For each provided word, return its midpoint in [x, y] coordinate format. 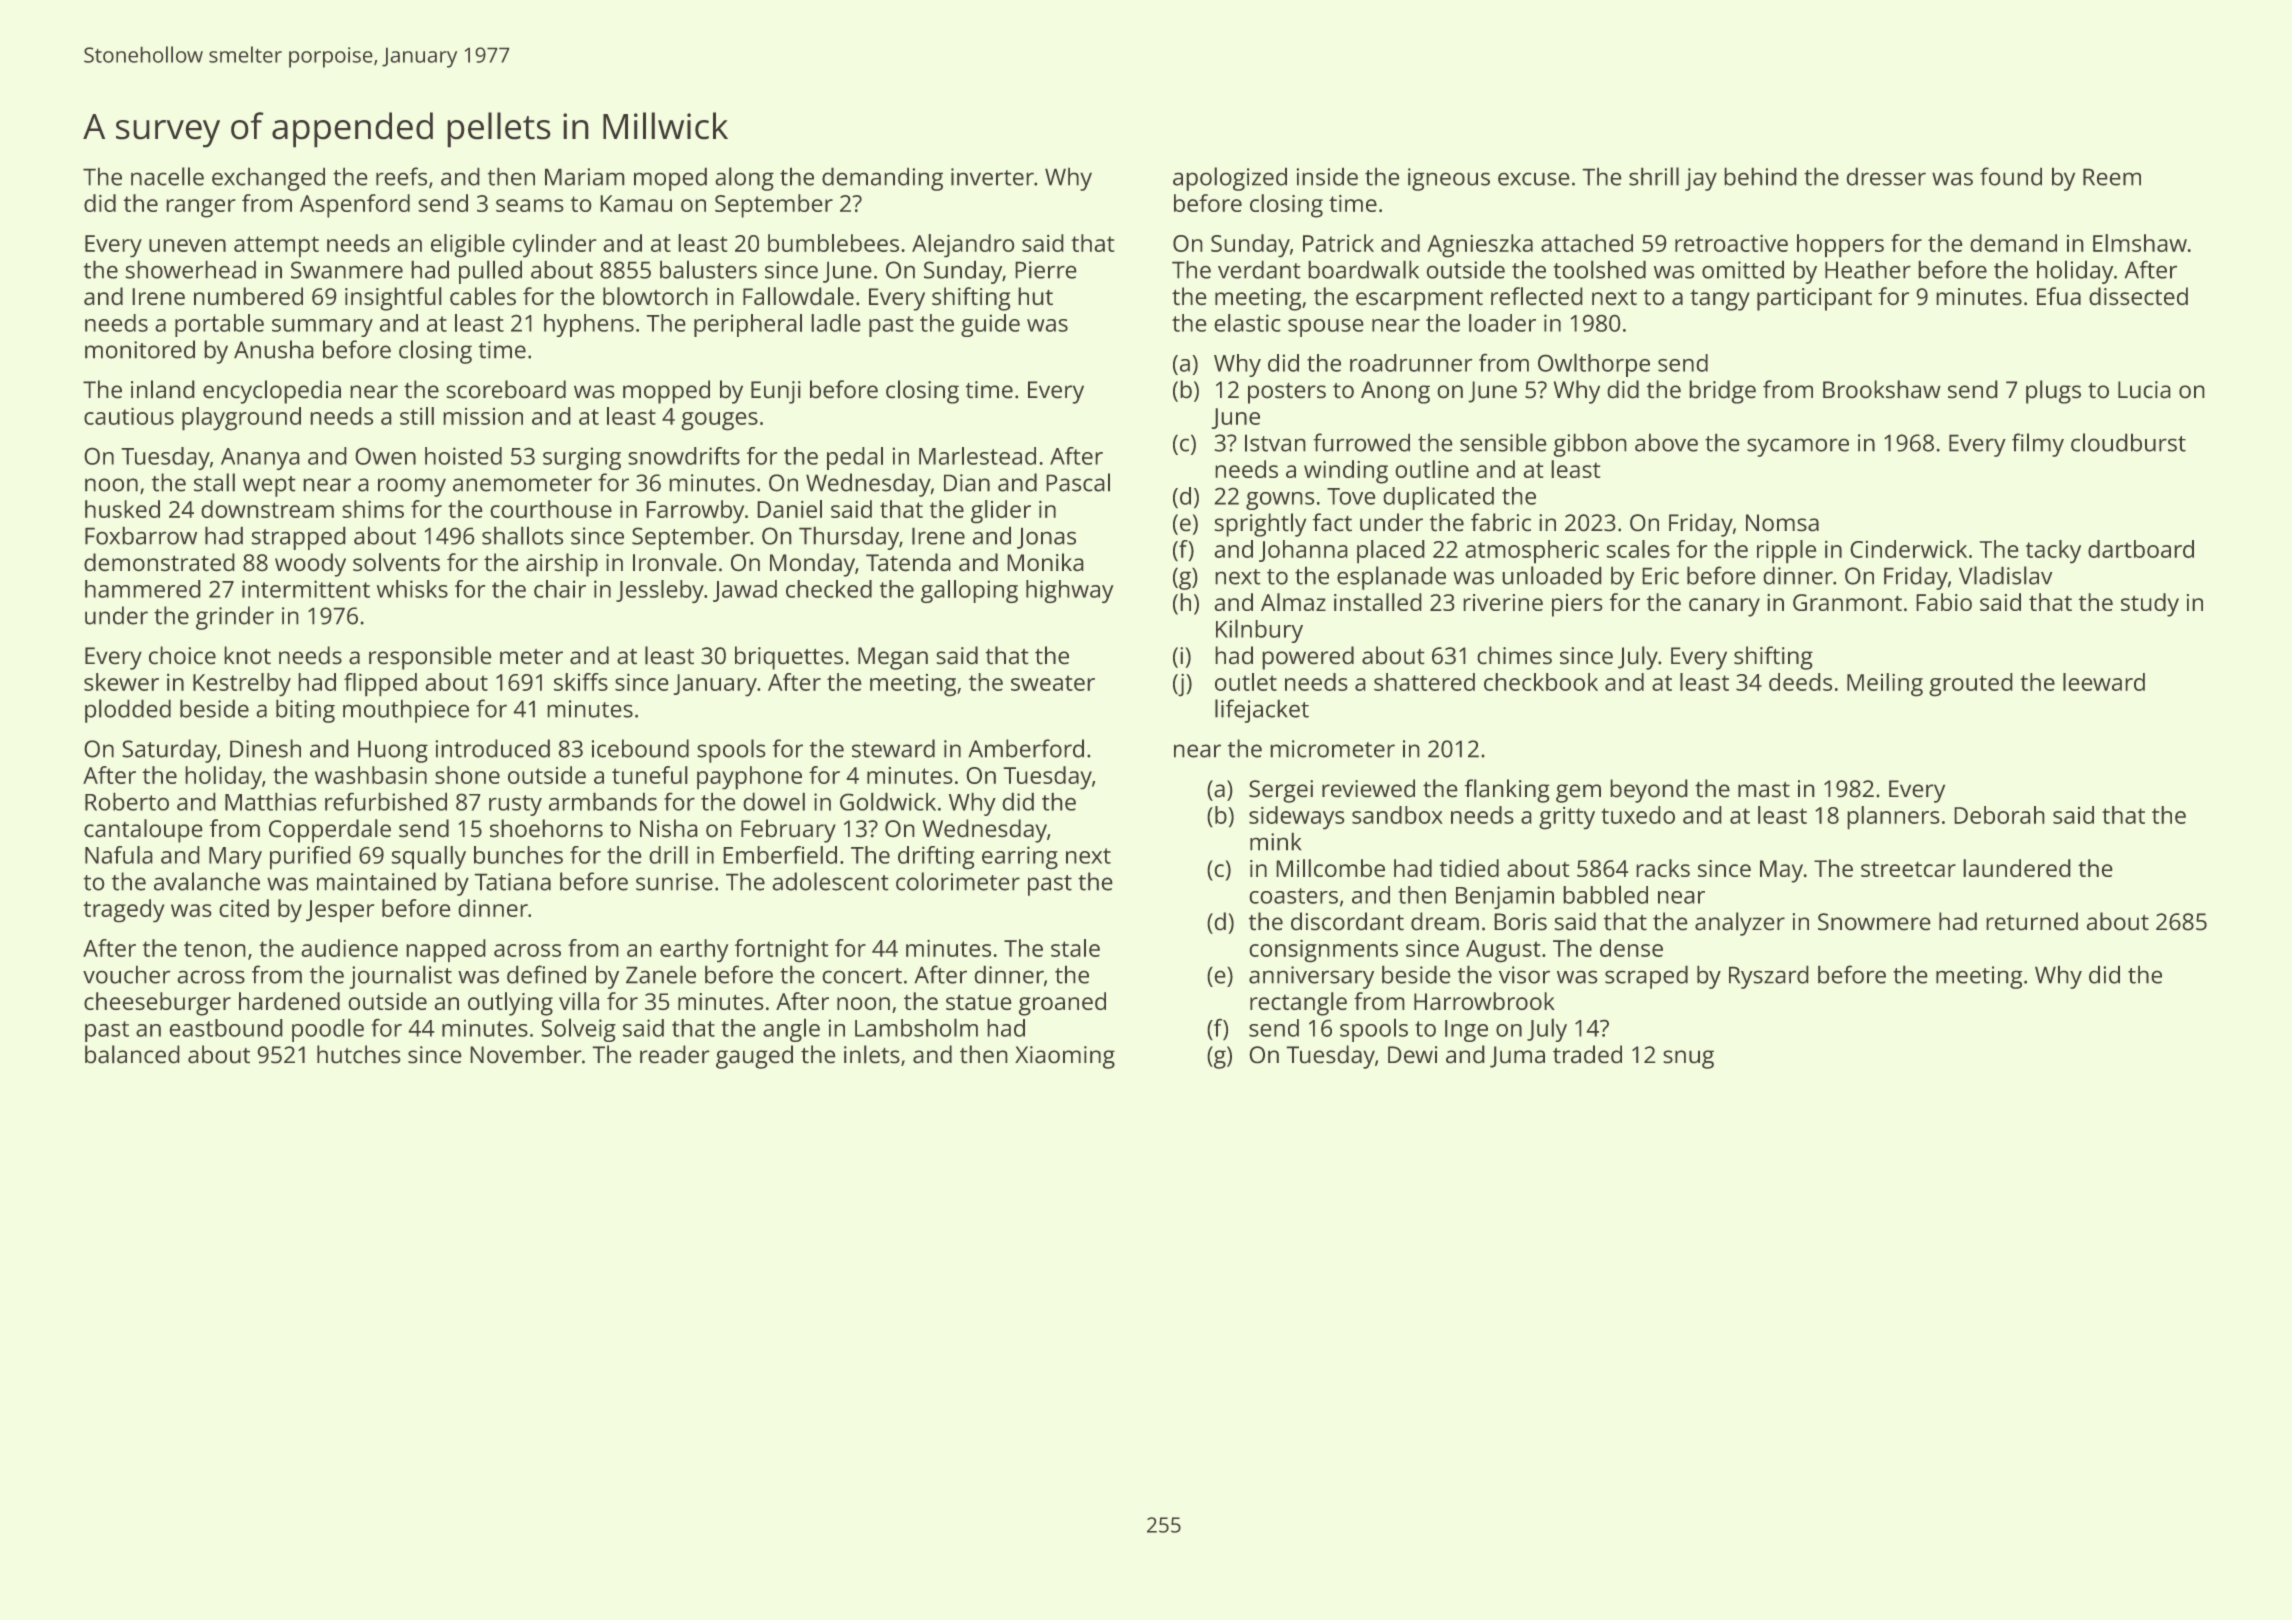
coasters [1293, 896]
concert [862, 976]
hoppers [1840, 246]
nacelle [167, 176]
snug [1688, 1059]
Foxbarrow [141, 535]
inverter [992, 177]
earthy [694, 951]
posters [1287, 393]
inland [163, 389]
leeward [2104, 682]
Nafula [119, 855]
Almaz [1293, 602]
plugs [2053, 392]
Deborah [1999, 815]
